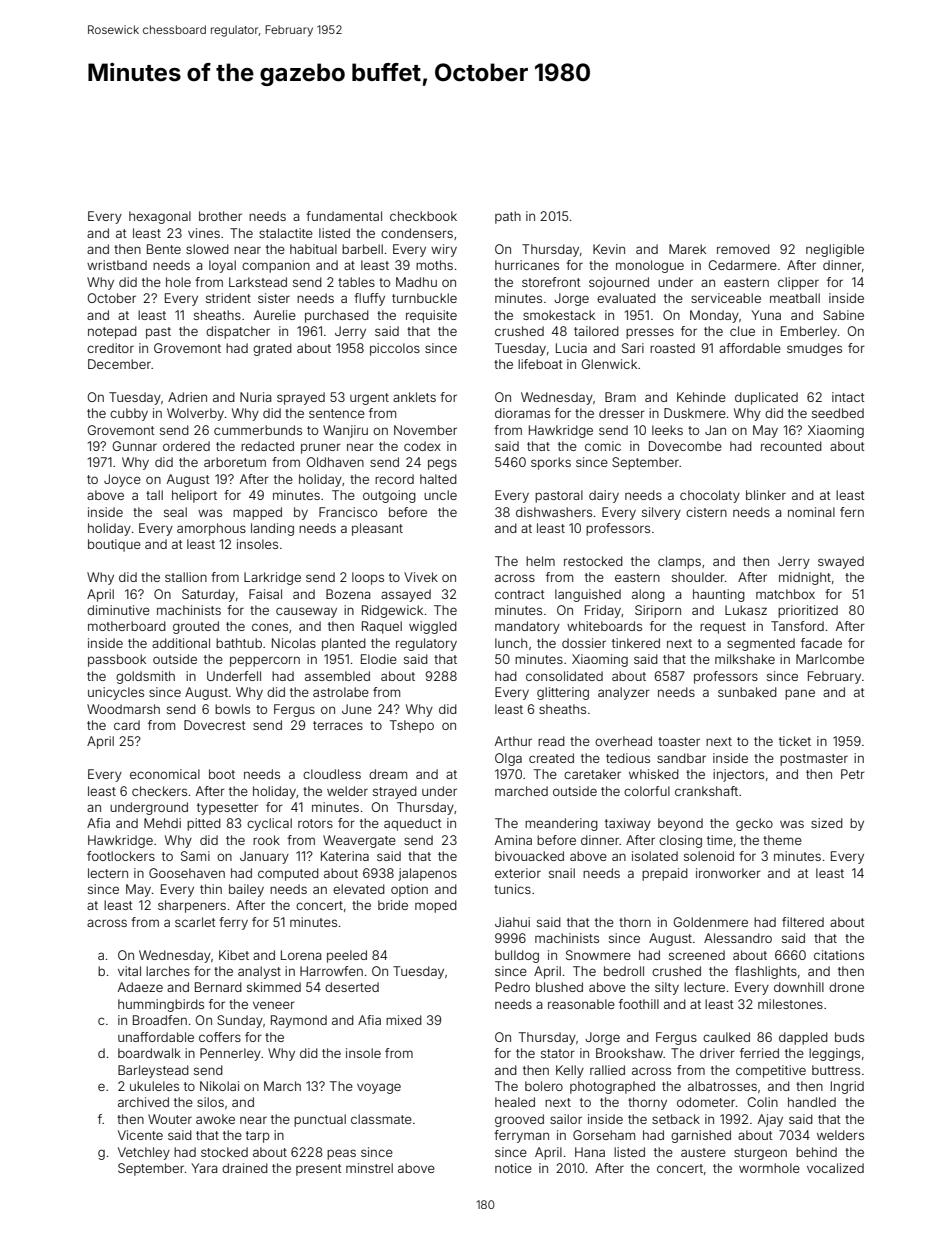  I want to click on Goldenmere, so click(711, 922).
